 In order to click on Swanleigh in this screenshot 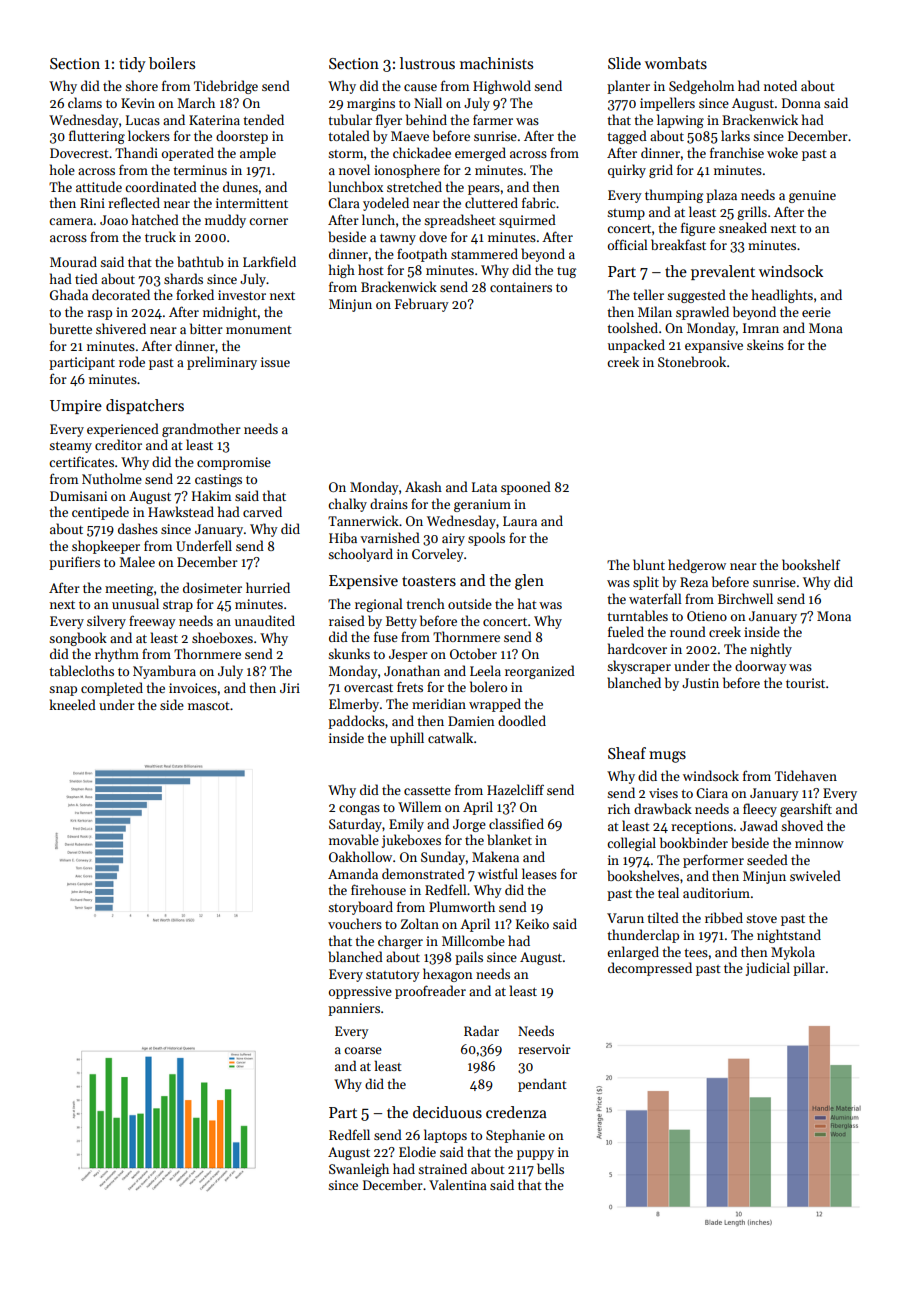, I will do `click(359, 1170)`.
